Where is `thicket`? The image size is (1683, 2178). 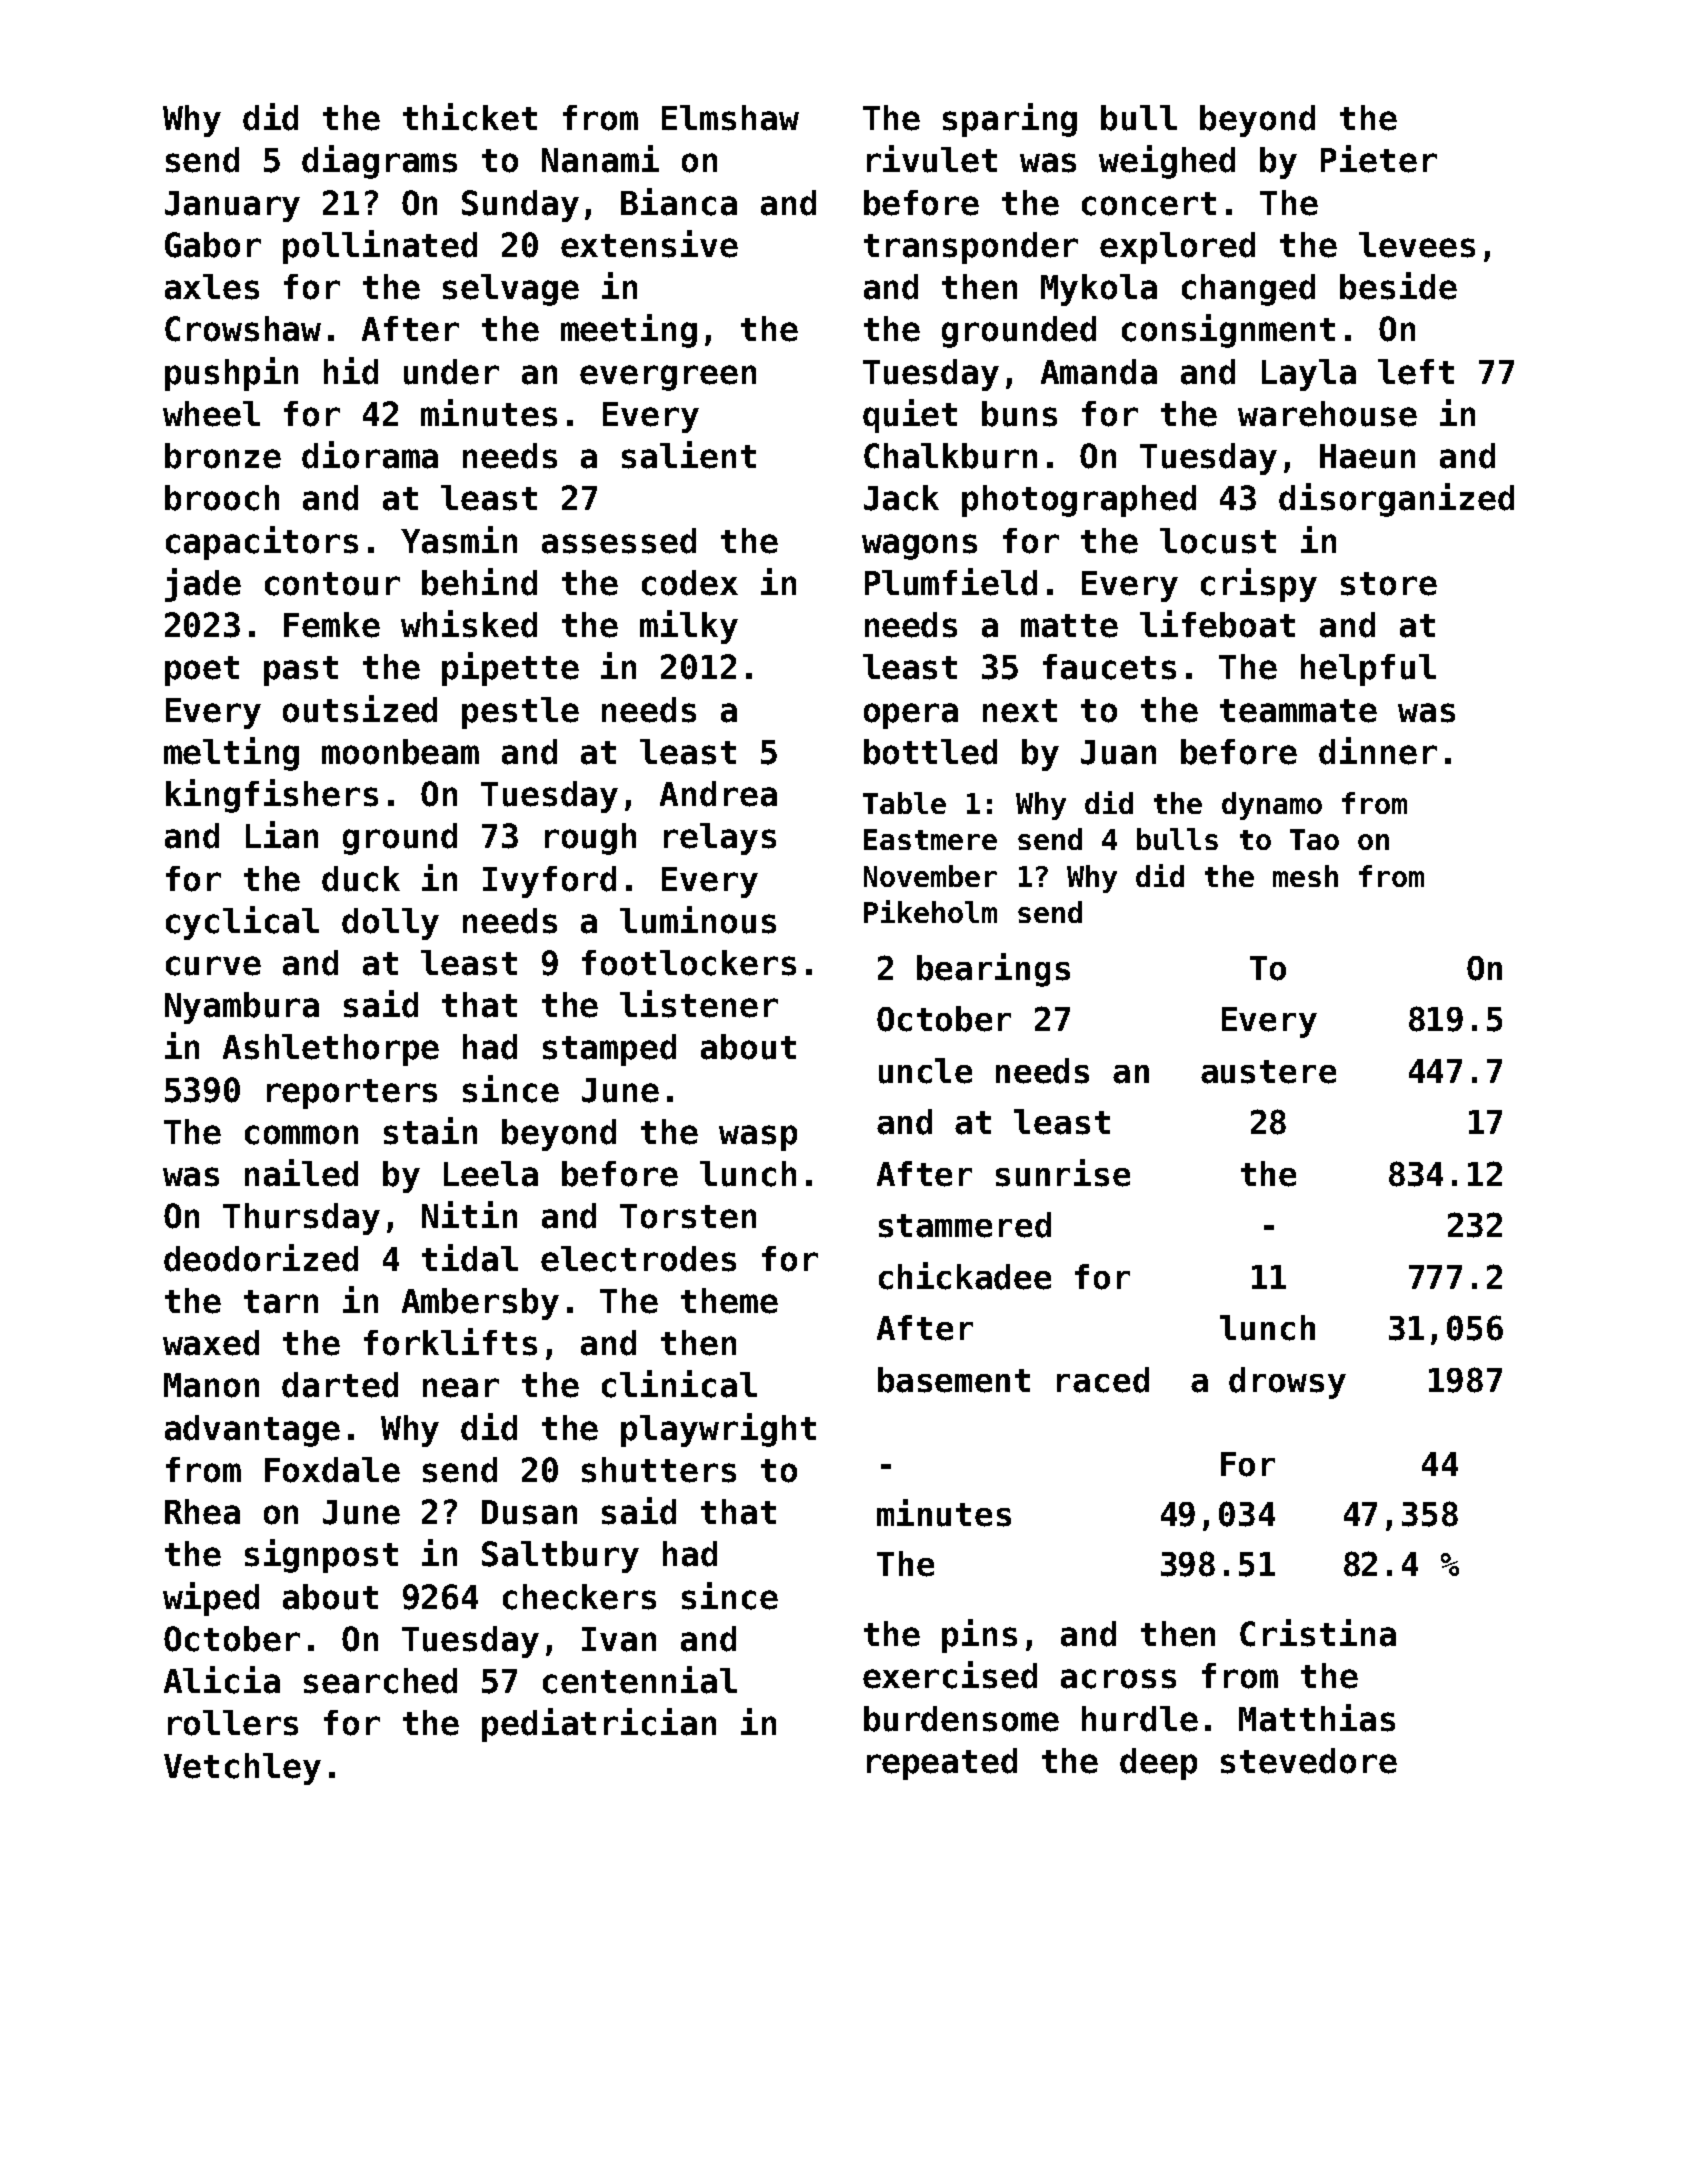
thicket is located at coordinates (470, 117).
